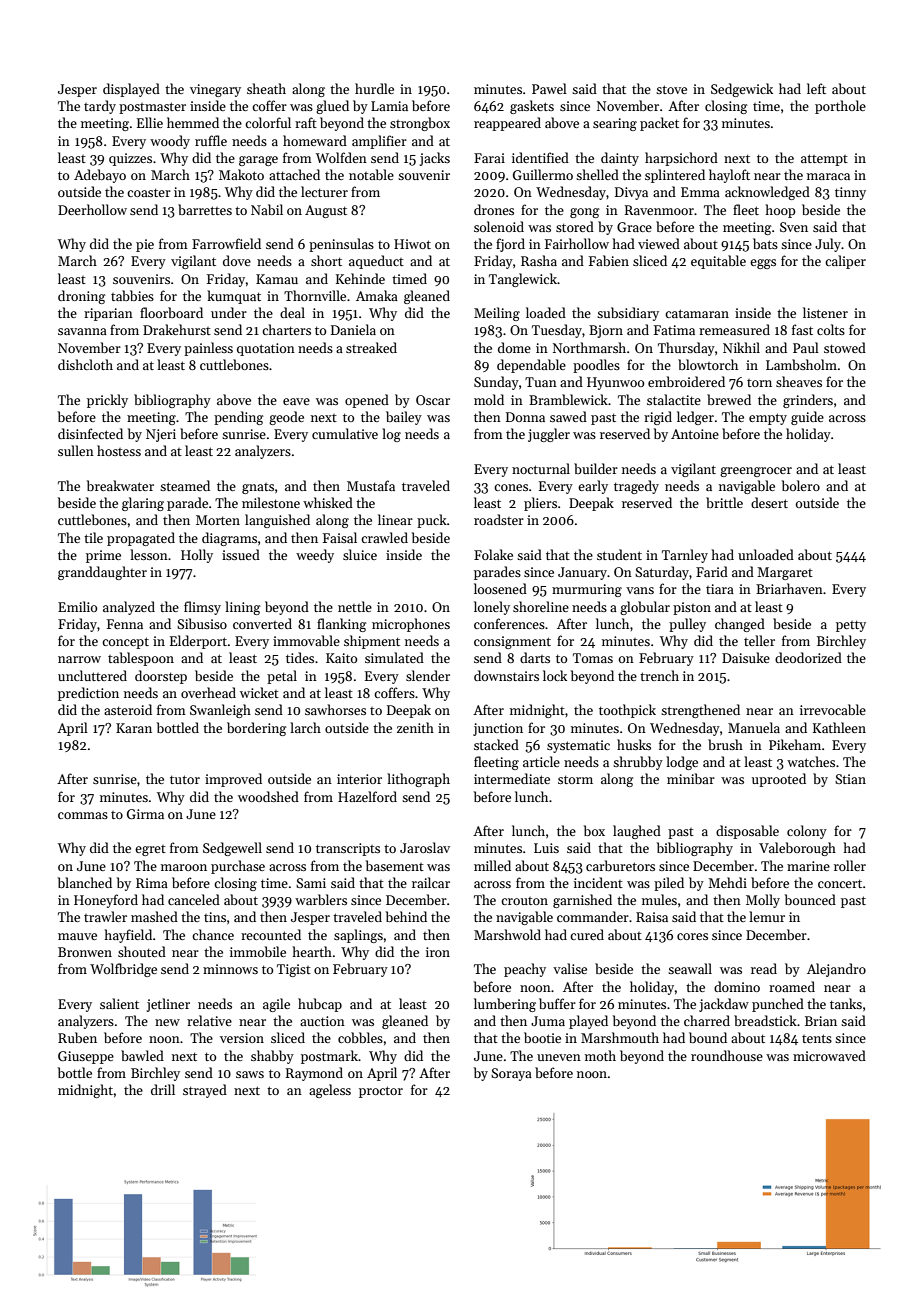  I want to click on quizzes, so click(130, 159).
